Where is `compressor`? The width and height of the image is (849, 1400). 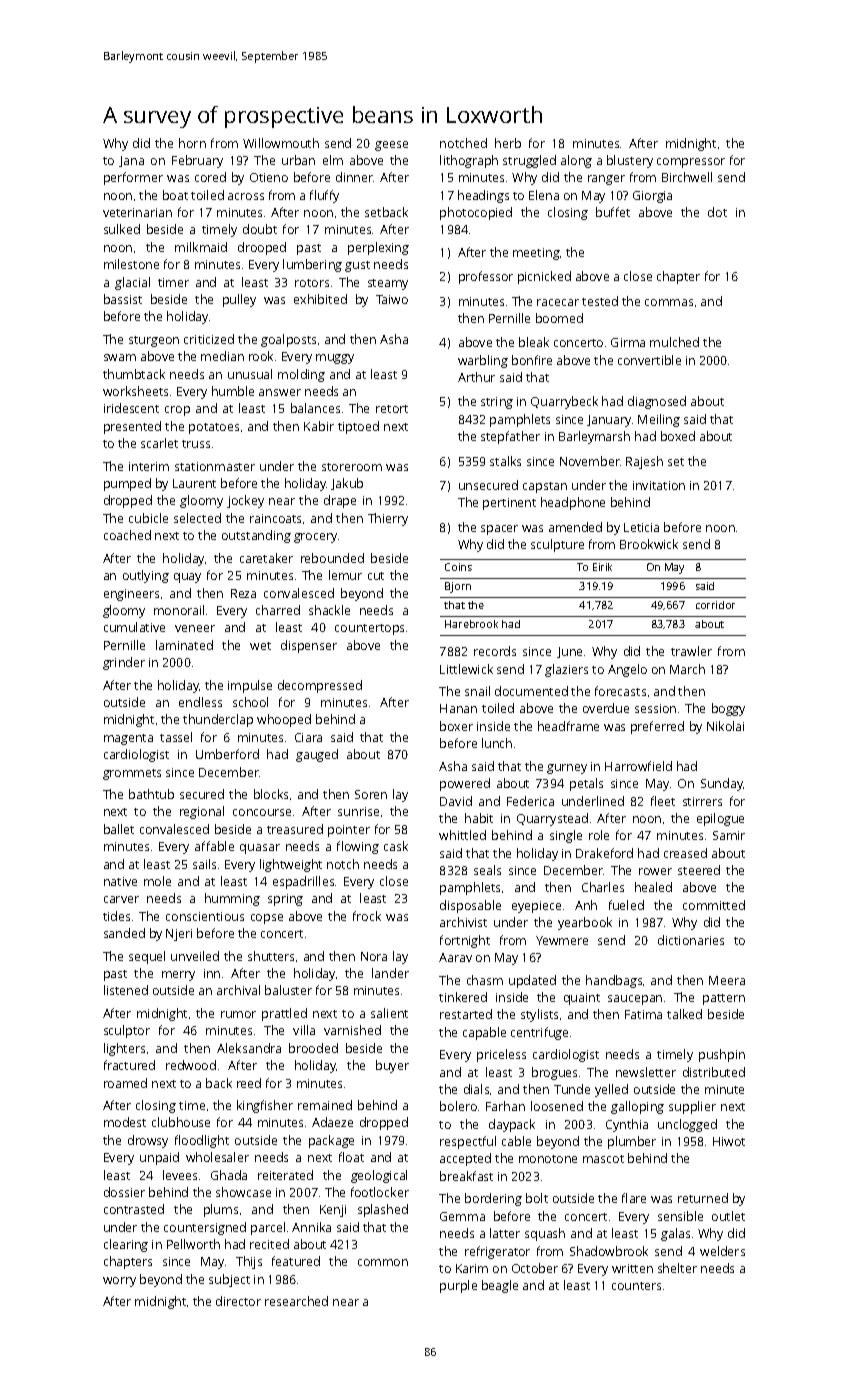
compressor is located at coordinates (691, 163).
